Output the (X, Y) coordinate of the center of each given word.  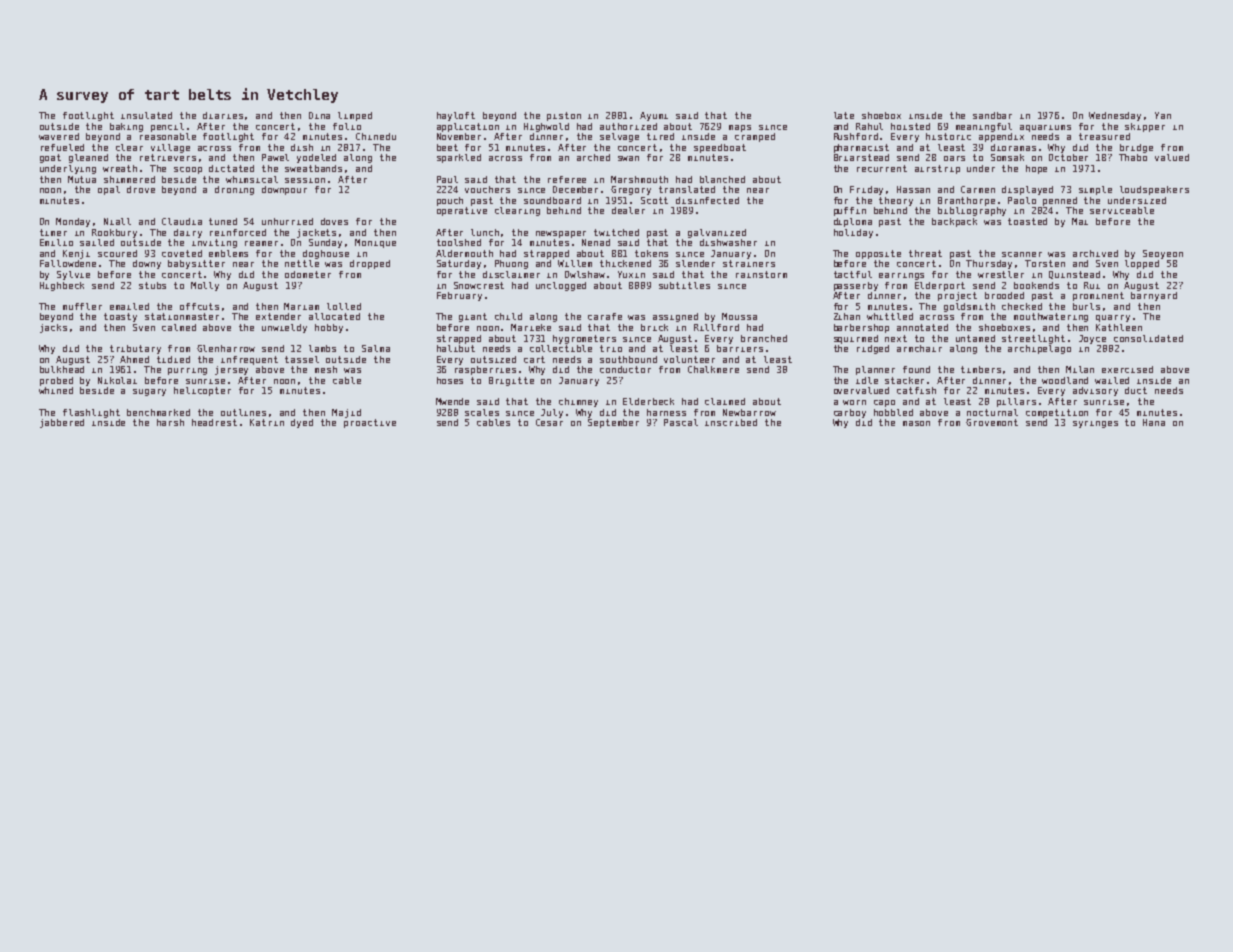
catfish (916, 390)
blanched (722, 179)
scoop (188, 170)
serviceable (1122, 210)
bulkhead (62, 369)
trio (611, 348)
